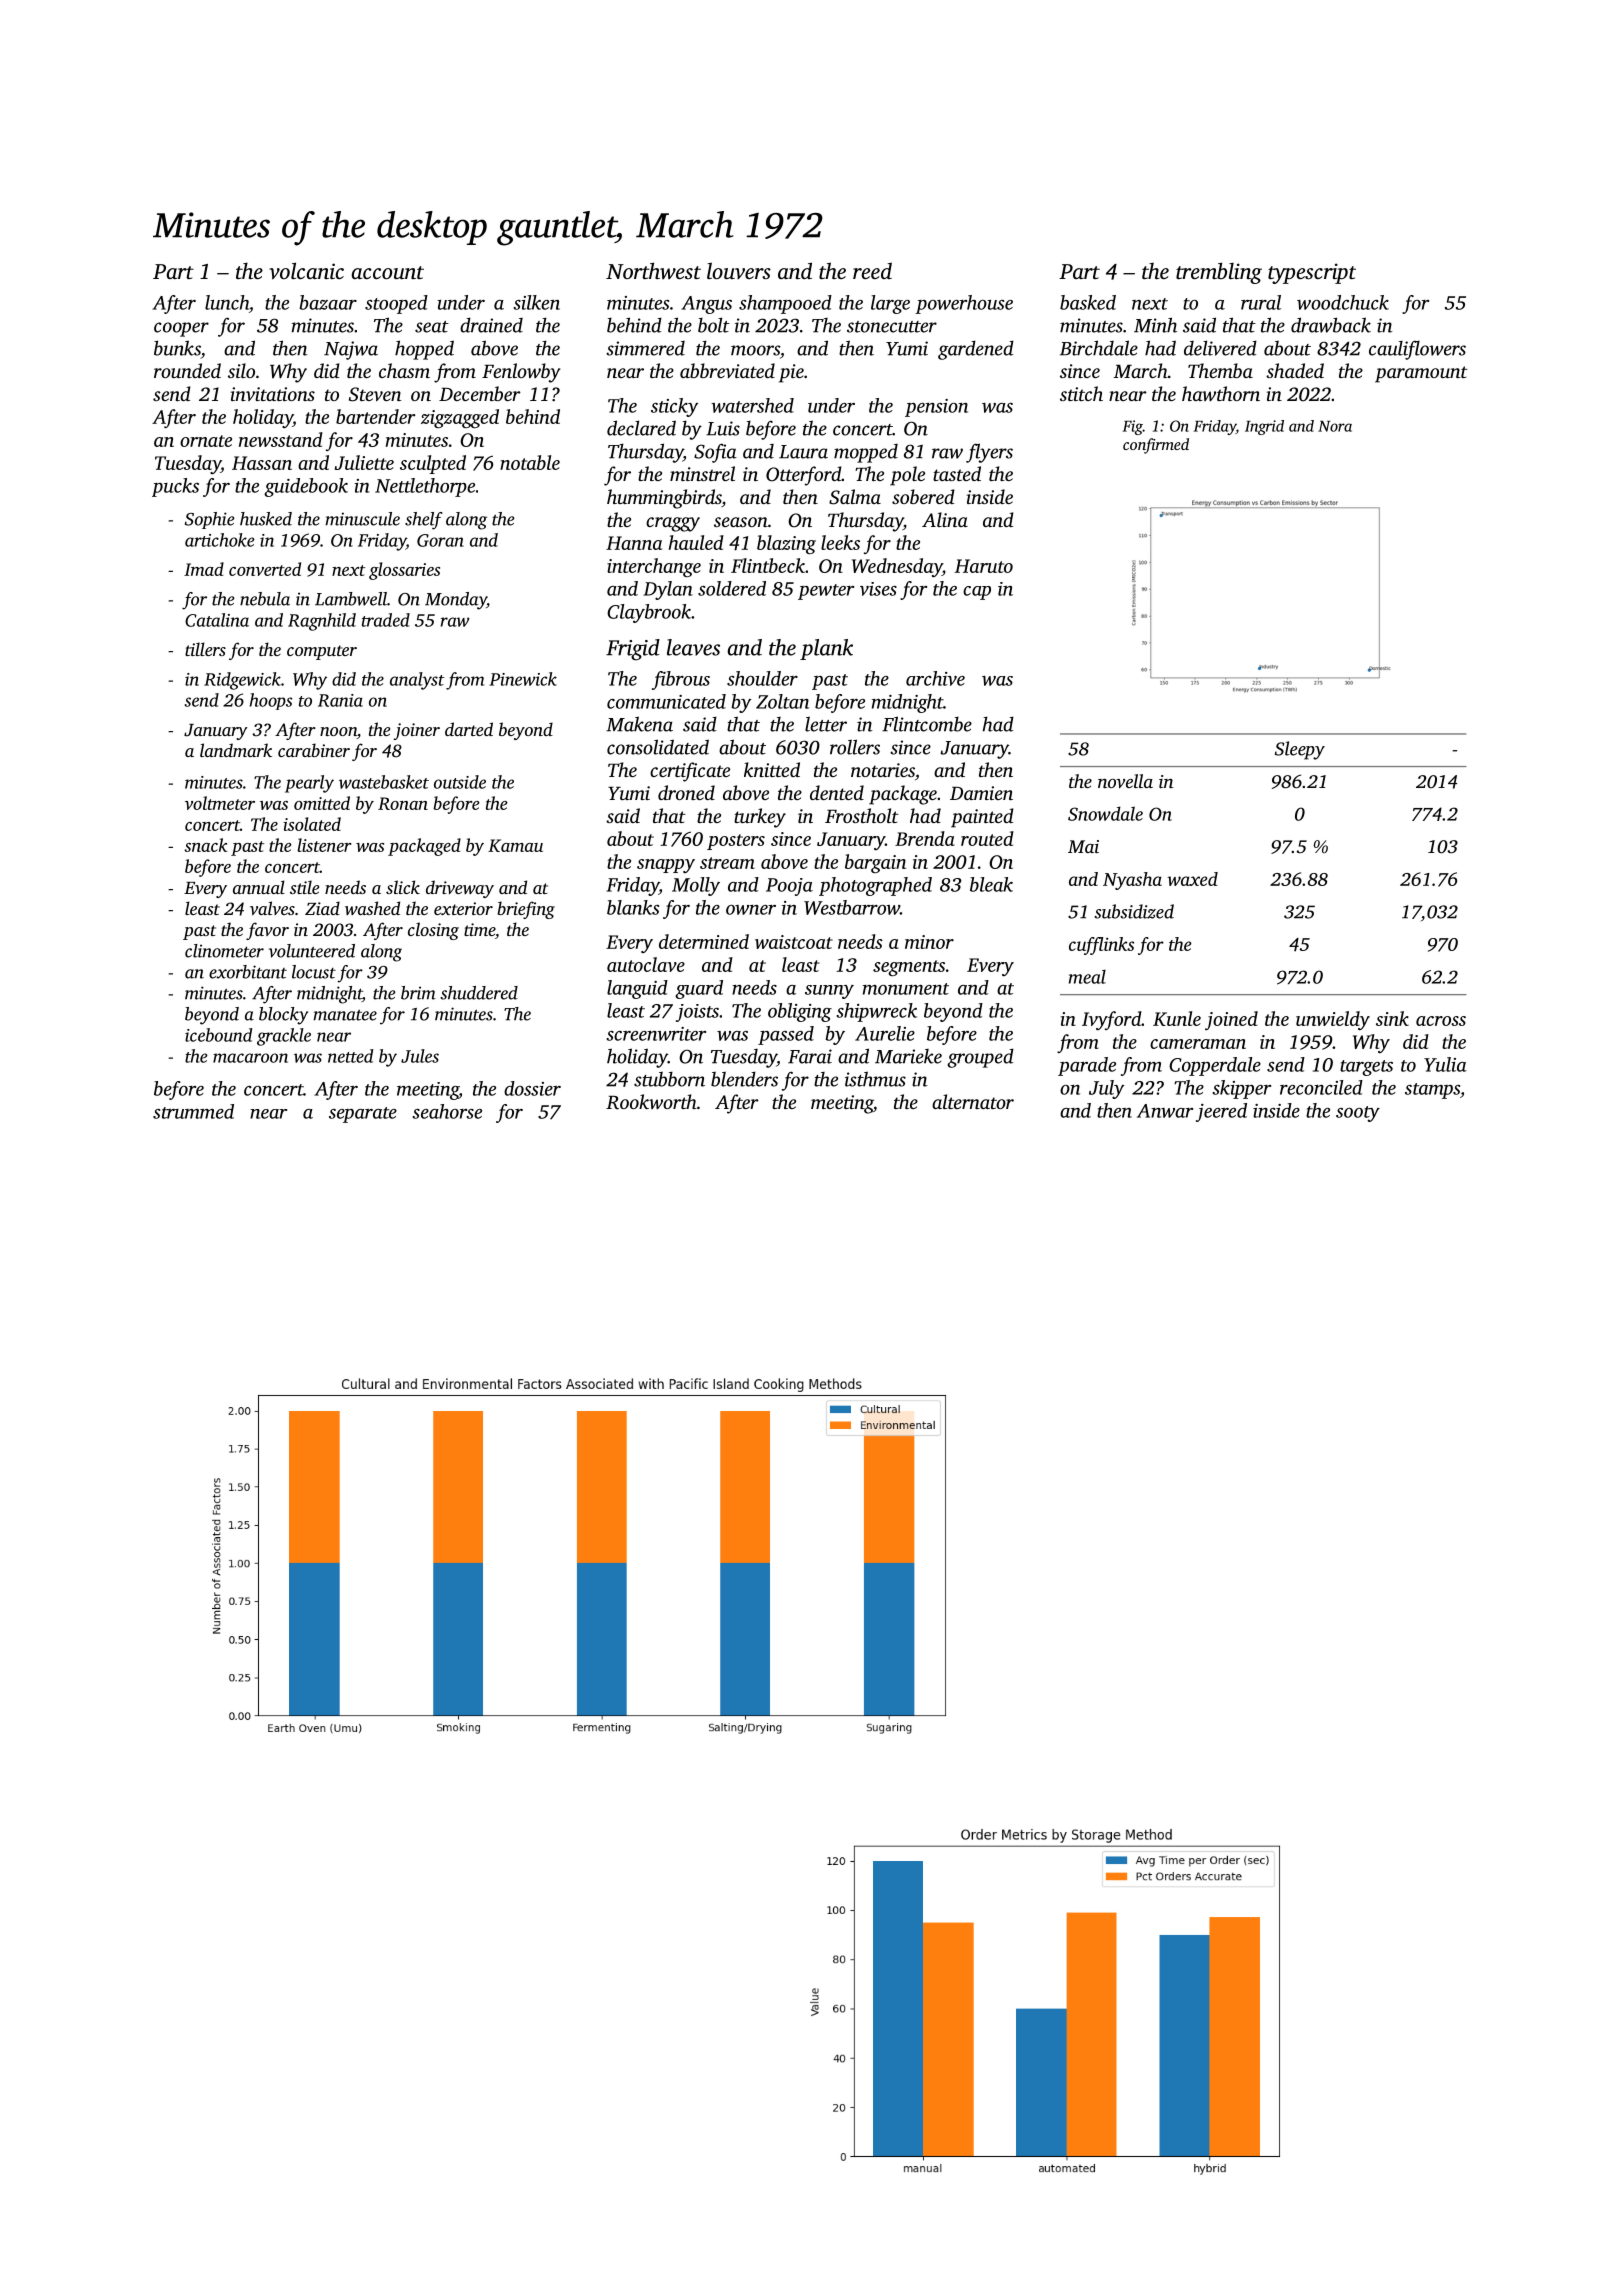 The width and height of the document is (1620, 2292). I want to click on grackle, so click(284, 1037).
